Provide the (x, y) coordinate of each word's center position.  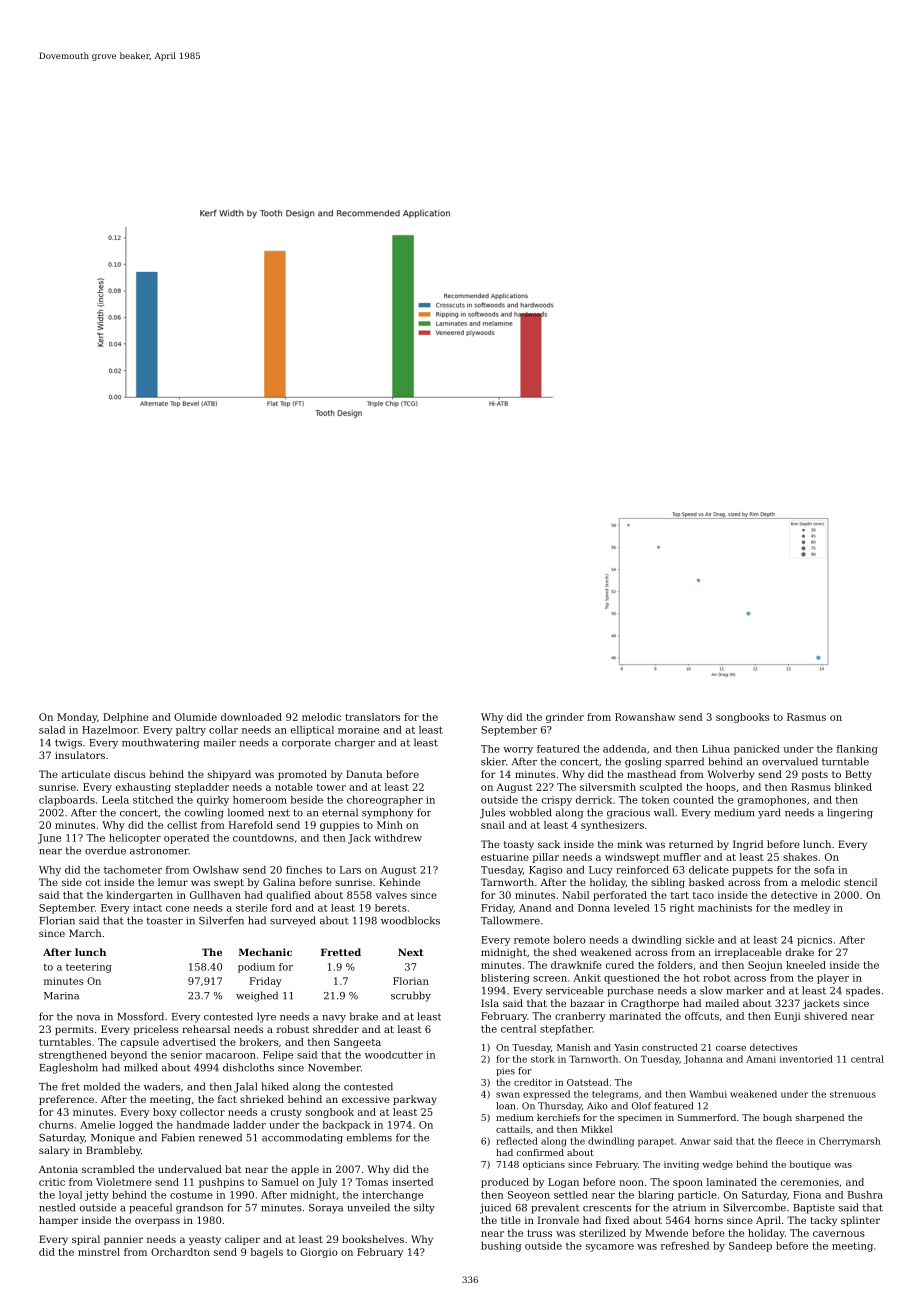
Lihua (716, 749)
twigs (68, 744)
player (833, 979)
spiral (86, 1240)
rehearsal (206, 1029)
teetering (89, 968)
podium (256, 968)
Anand (535, 908)
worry (518, 751)
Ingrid (748, 845)
